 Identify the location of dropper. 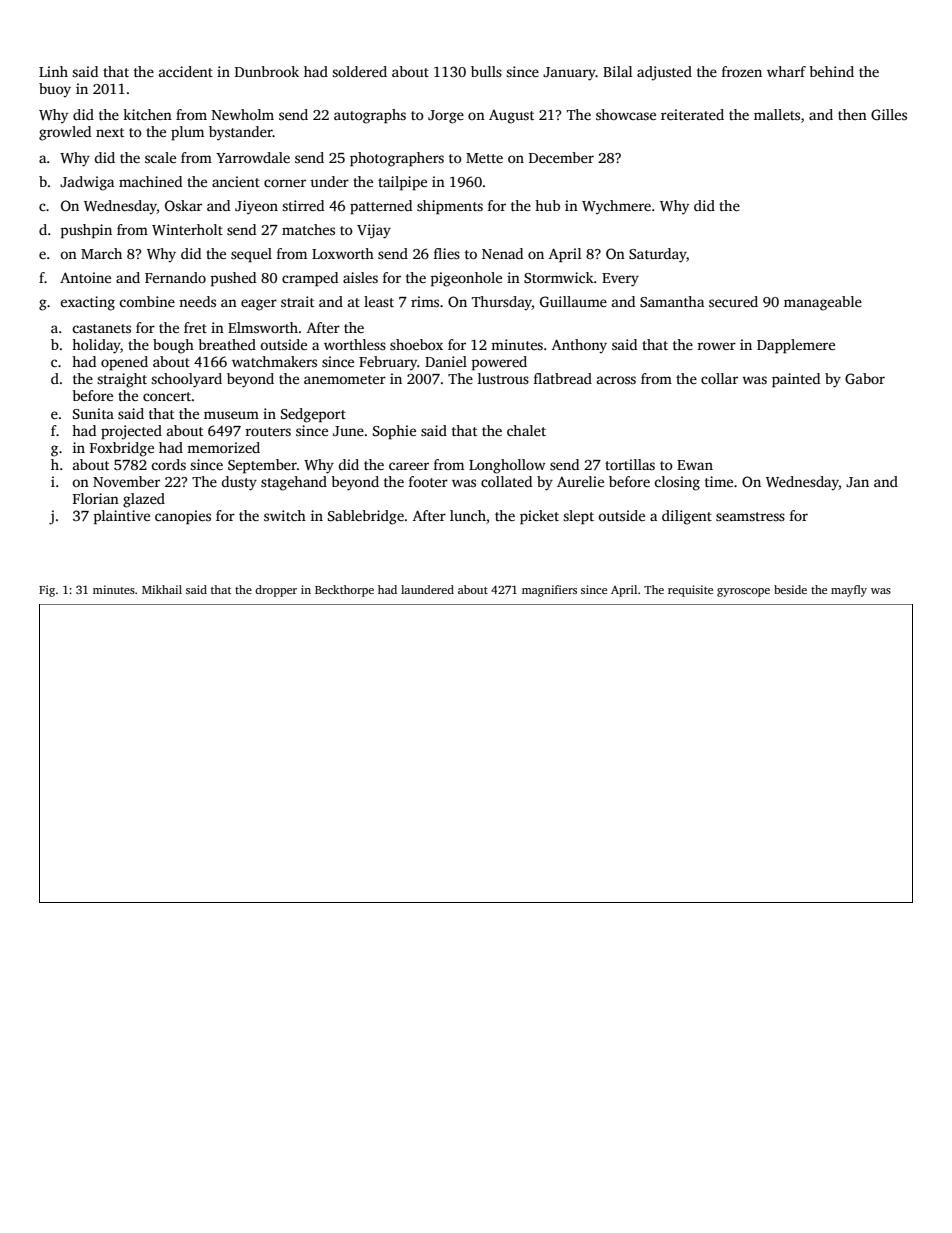
(276, 591).
